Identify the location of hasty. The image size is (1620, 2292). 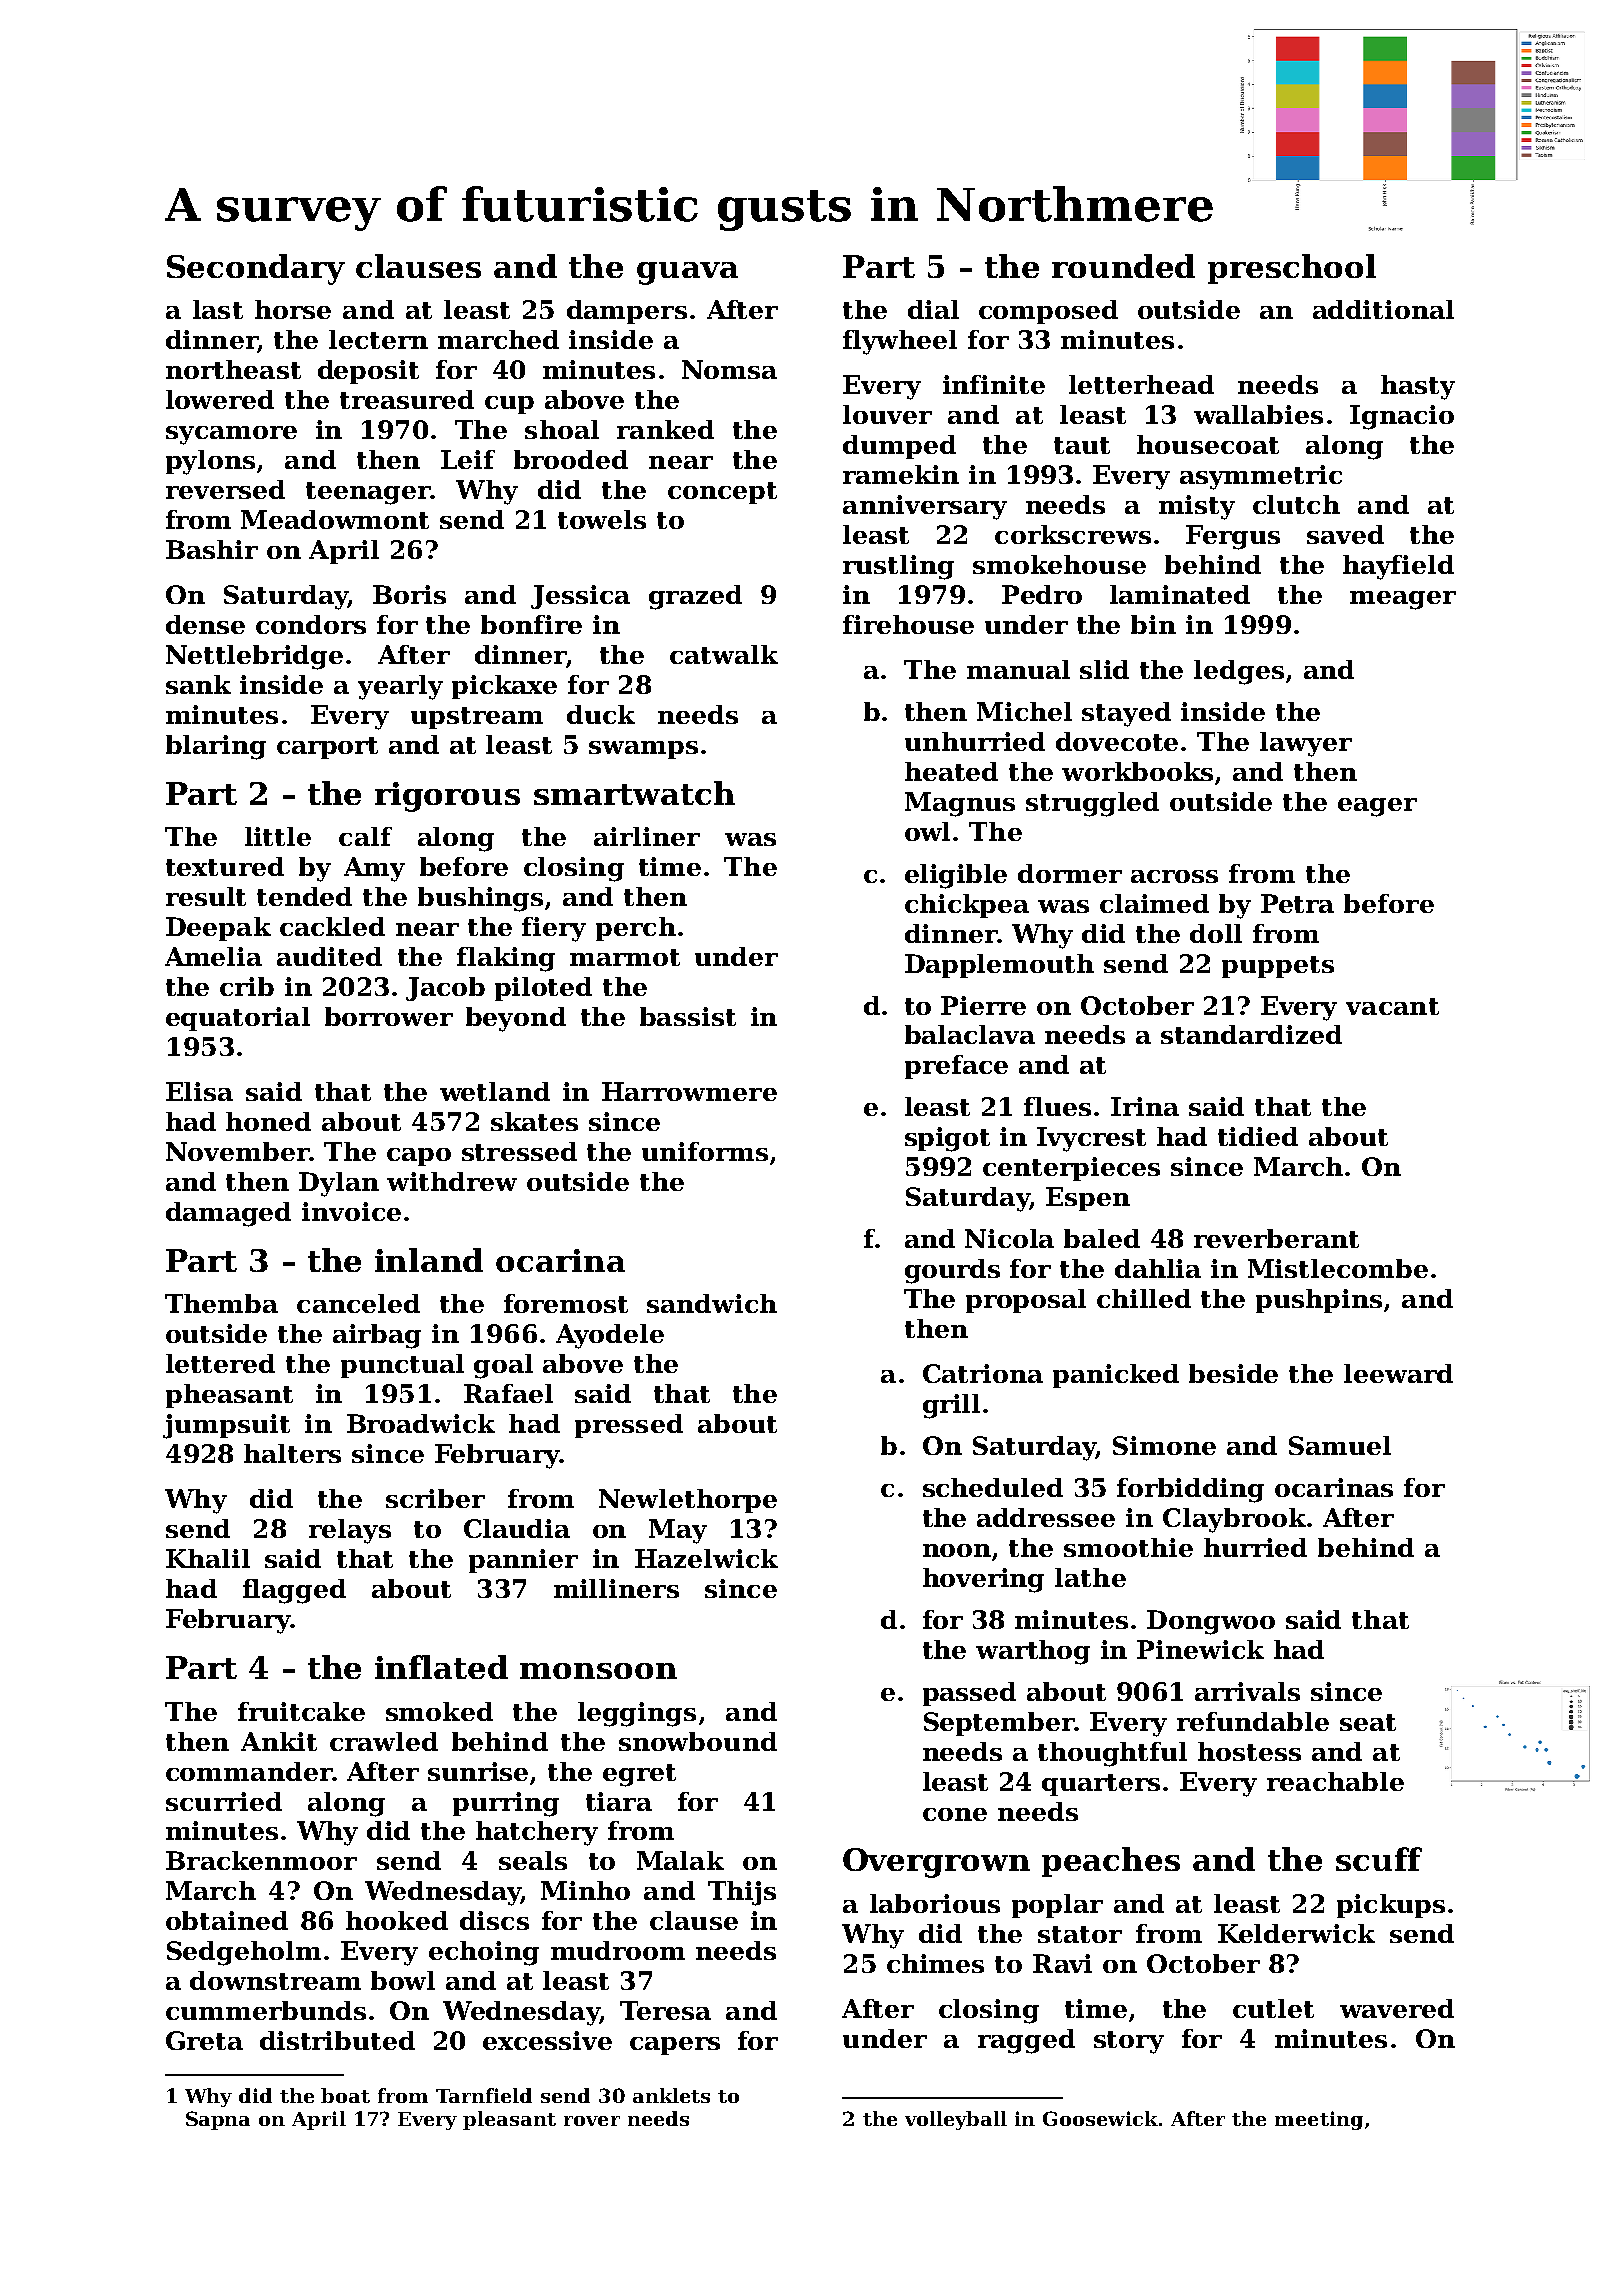
(1418, 387).
